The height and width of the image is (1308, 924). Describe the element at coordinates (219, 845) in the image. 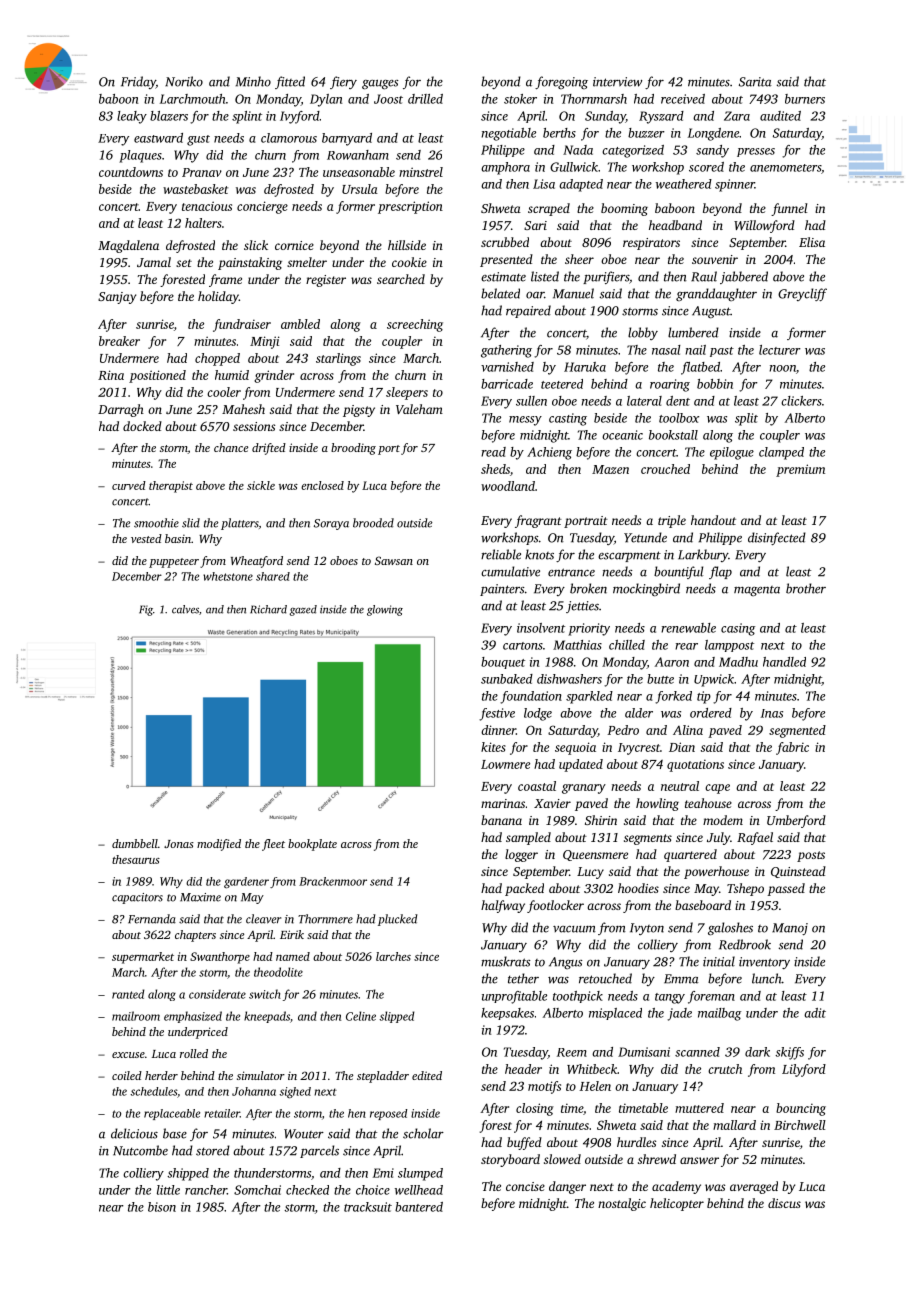

I see `modified` at that location.
